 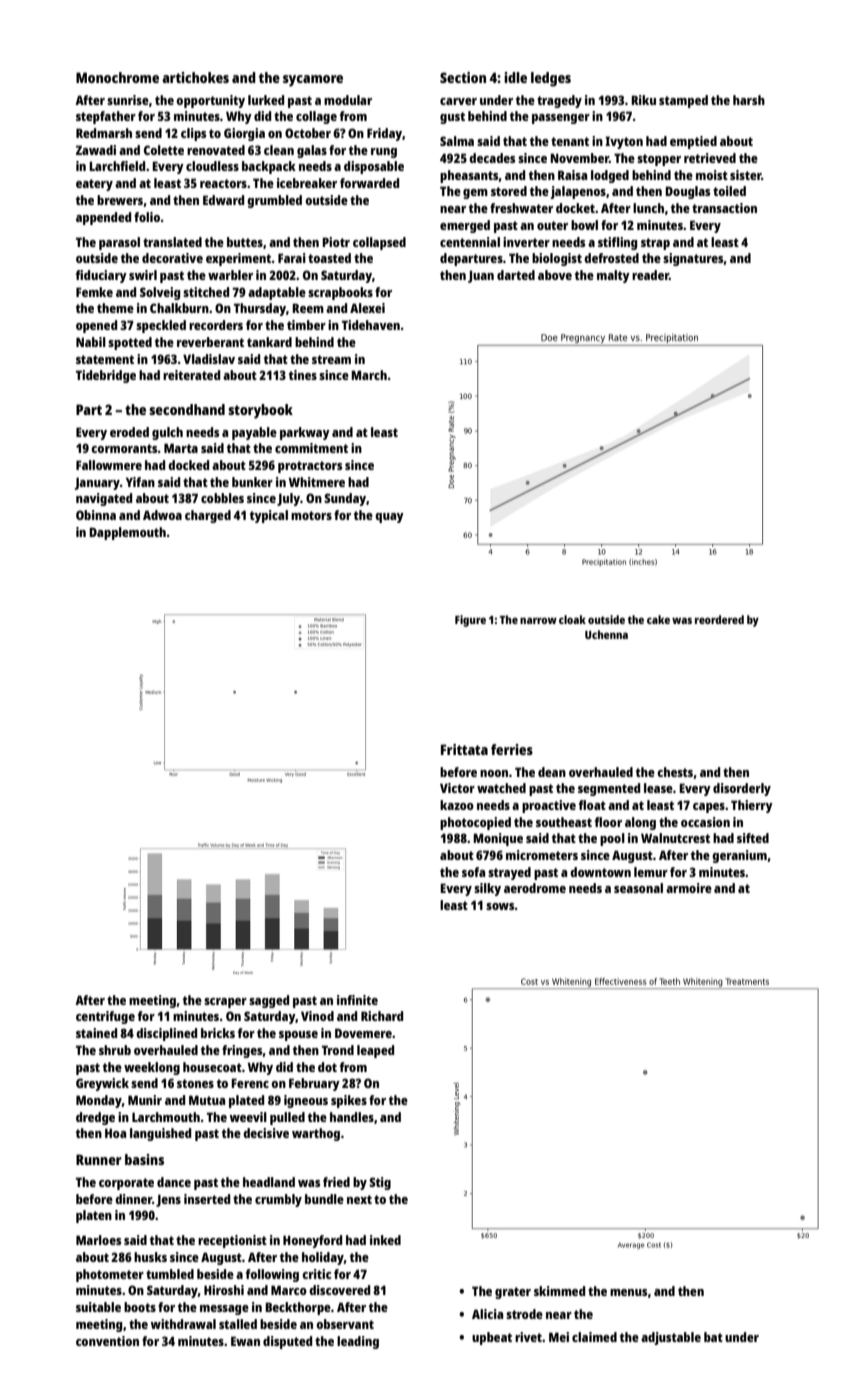 What do you see at coordinates (658, 619) in the screenshot?
I see `cake` at bounding box center [658, 619].
